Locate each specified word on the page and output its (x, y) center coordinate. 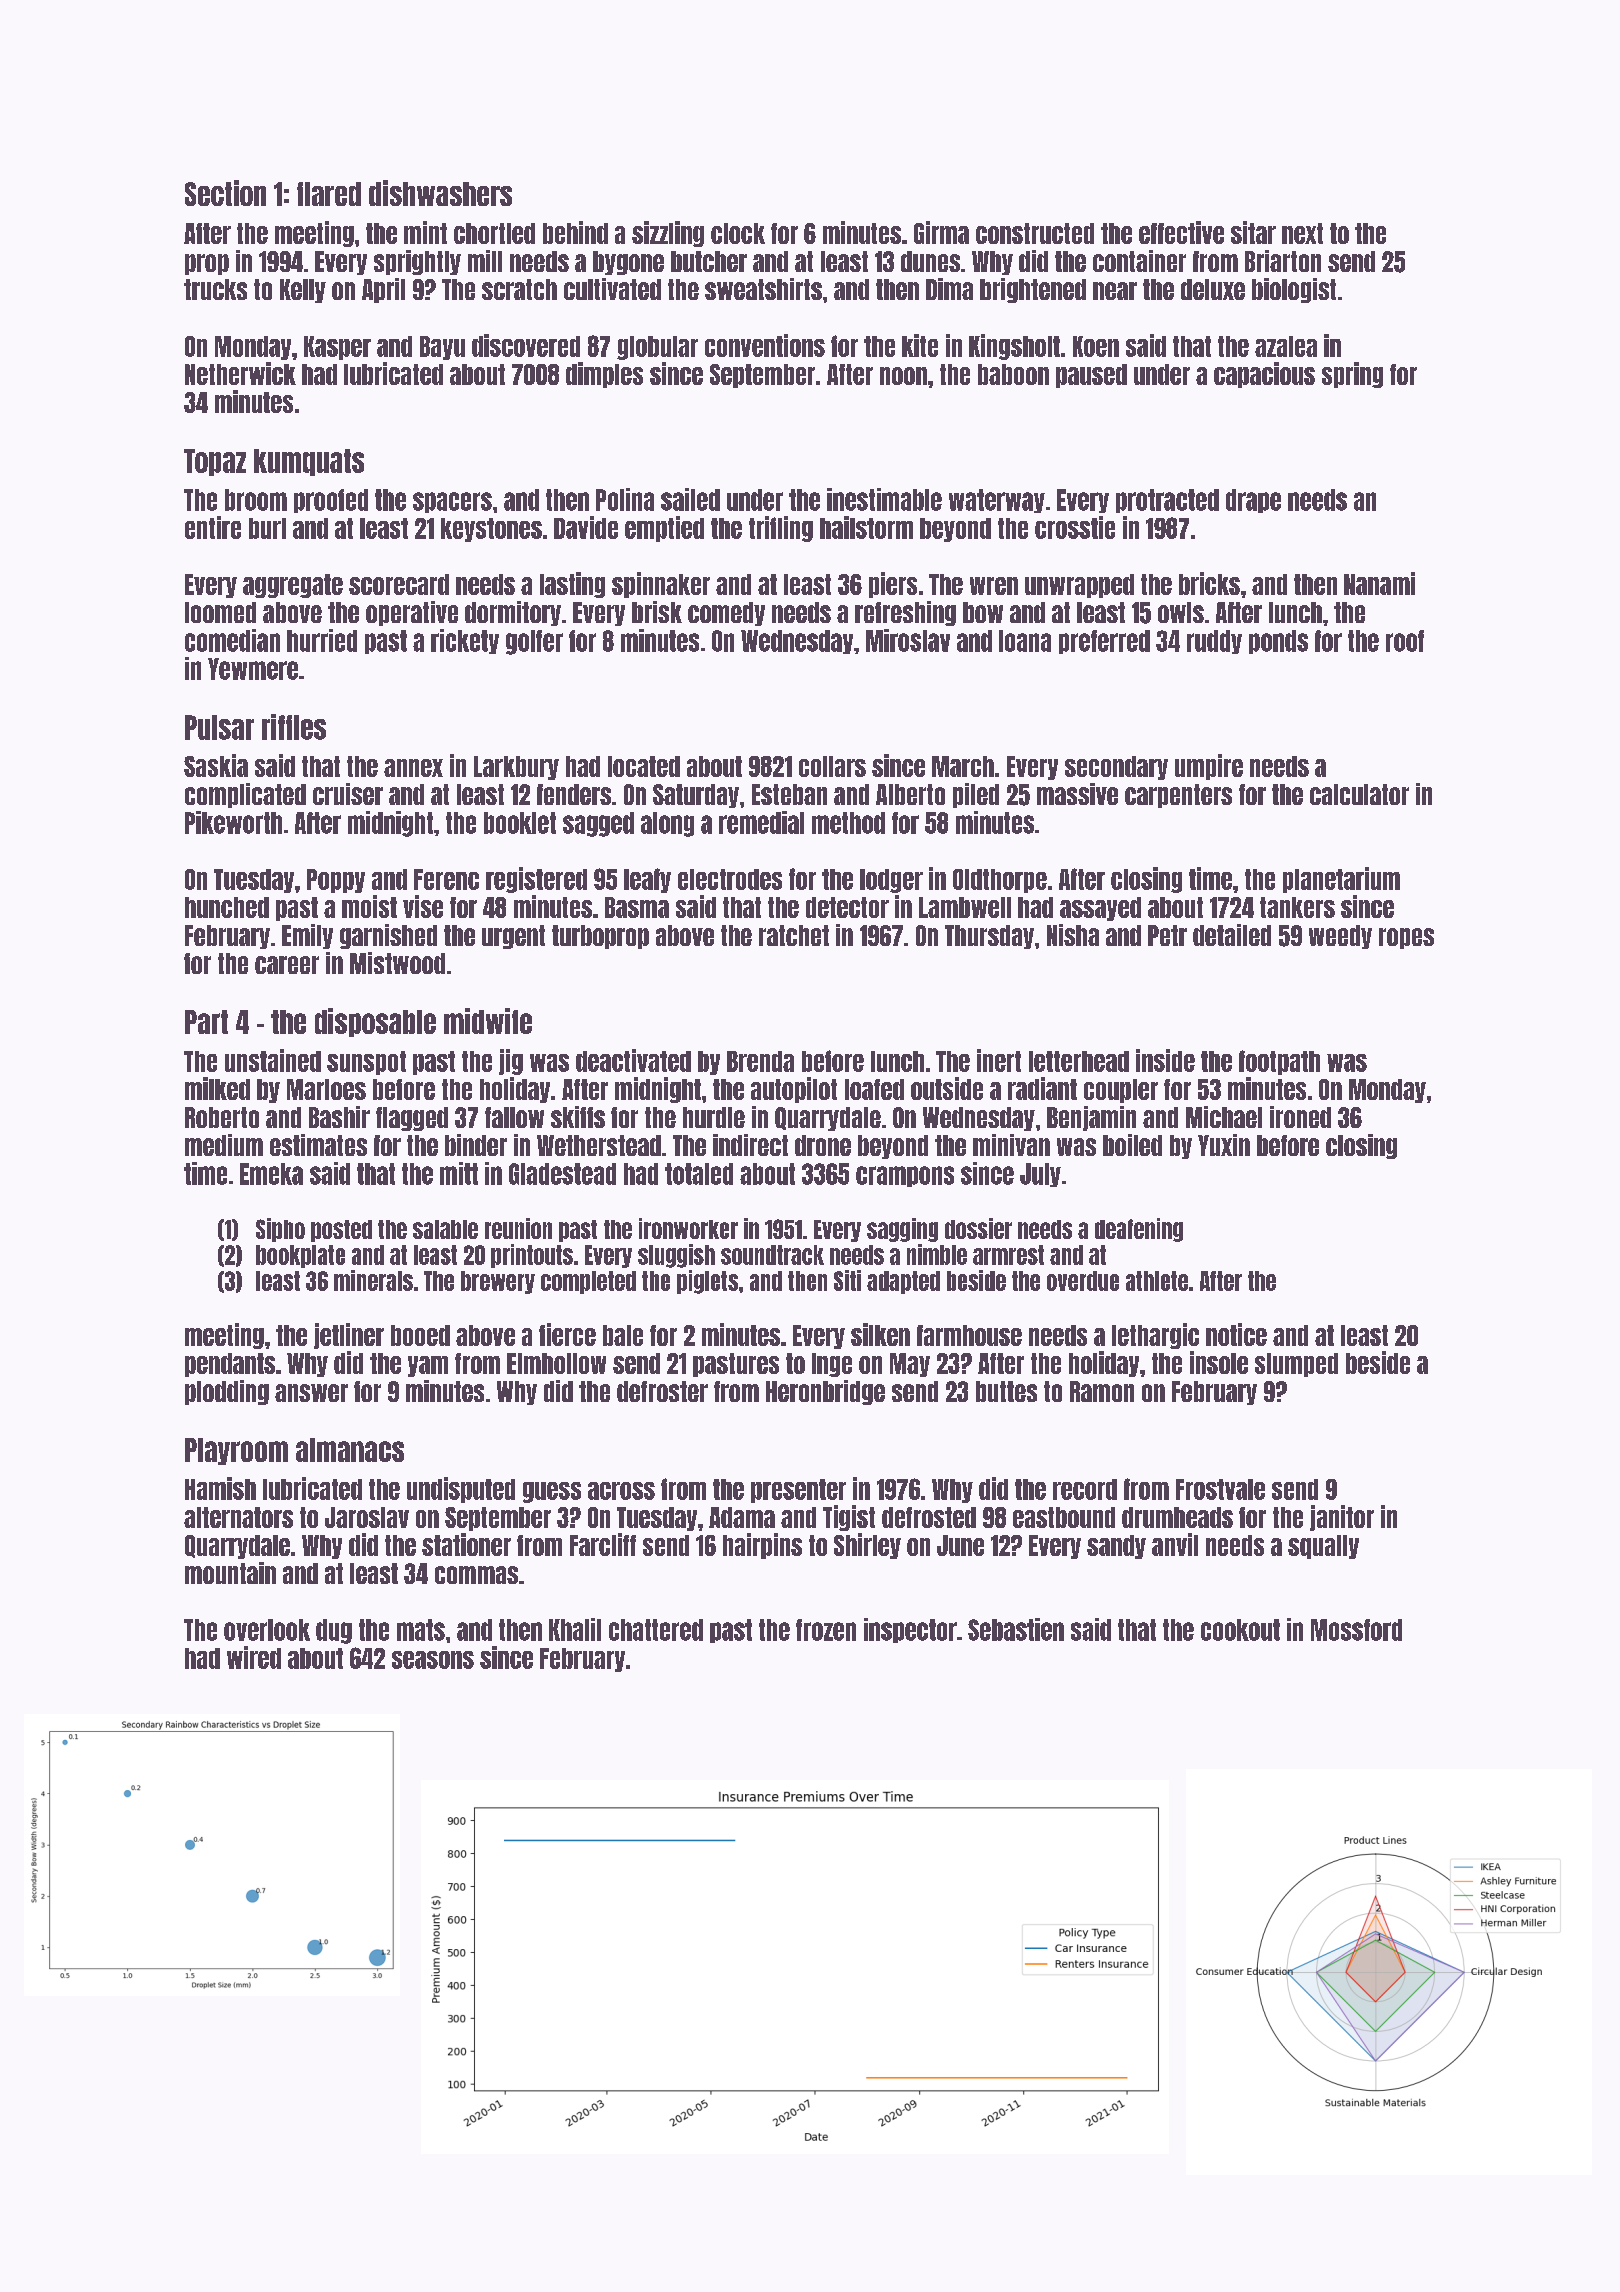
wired (254, 1657)
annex (413, 768)
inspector (910, 1630)
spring (1352, 375)
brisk (657, 612)
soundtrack (772, 1255)
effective (1181, 232)
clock (738, 233)
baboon (1013, 374)
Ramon (1102, 1391)
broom (256, 500)
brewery (498, 1282)
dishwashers (440, 193)
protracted (1167, 501)
